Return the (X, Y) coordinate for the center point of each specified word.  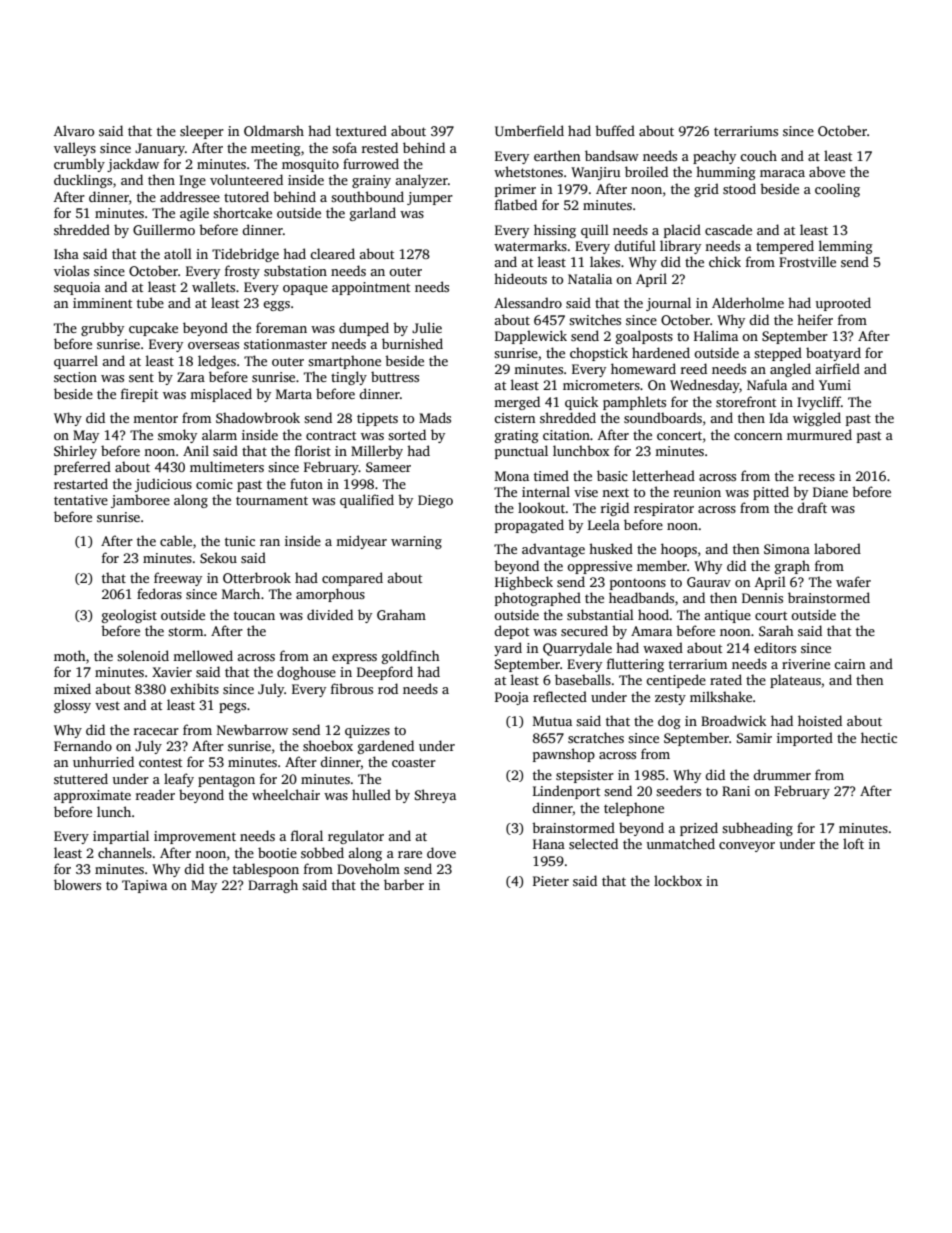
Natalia (590, 278)
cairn (849, 664)
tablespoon (266, 870)
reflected (560, 696)
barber (404, 884)
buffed (615, 130)
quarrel (76, 362)
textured (361, 130)
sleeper (202, 132)
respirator (664, 509)
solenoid (143, 655)
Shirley (75, 452)
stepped (778, 354)
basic (612, 475)
